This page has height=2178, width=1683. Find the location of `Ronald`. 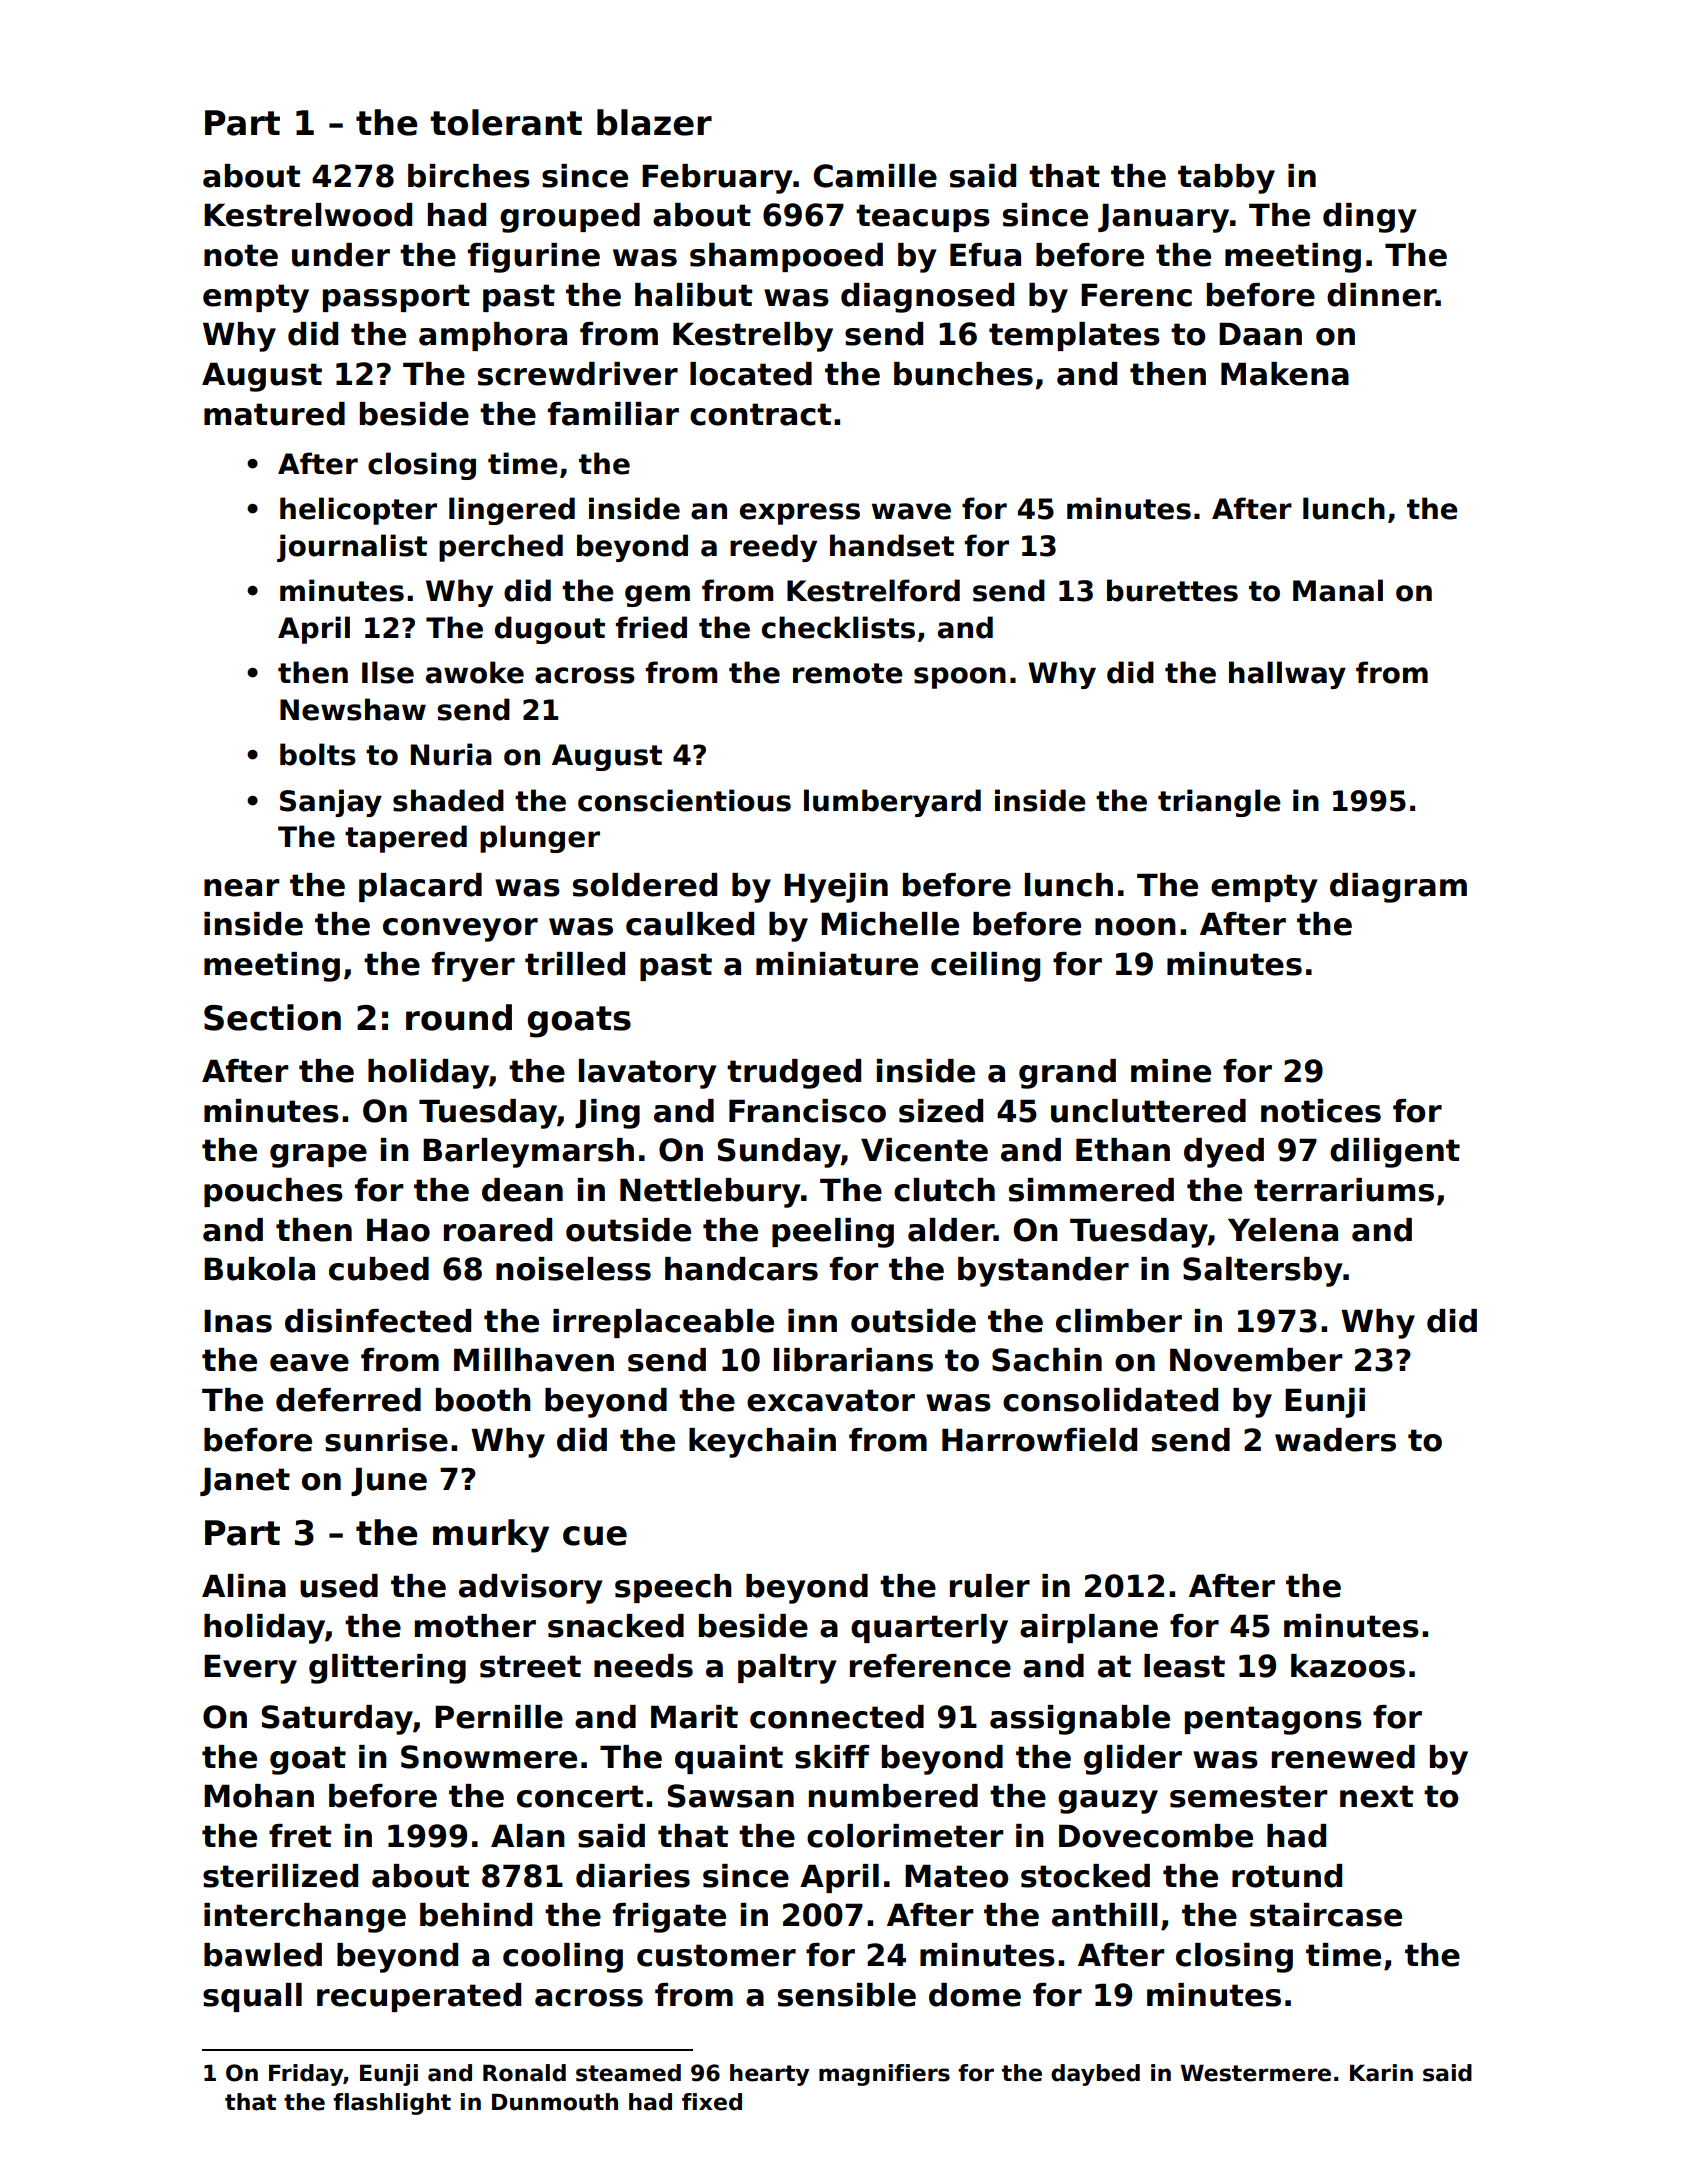

Ronald is located at coordinates (524, 2073).
